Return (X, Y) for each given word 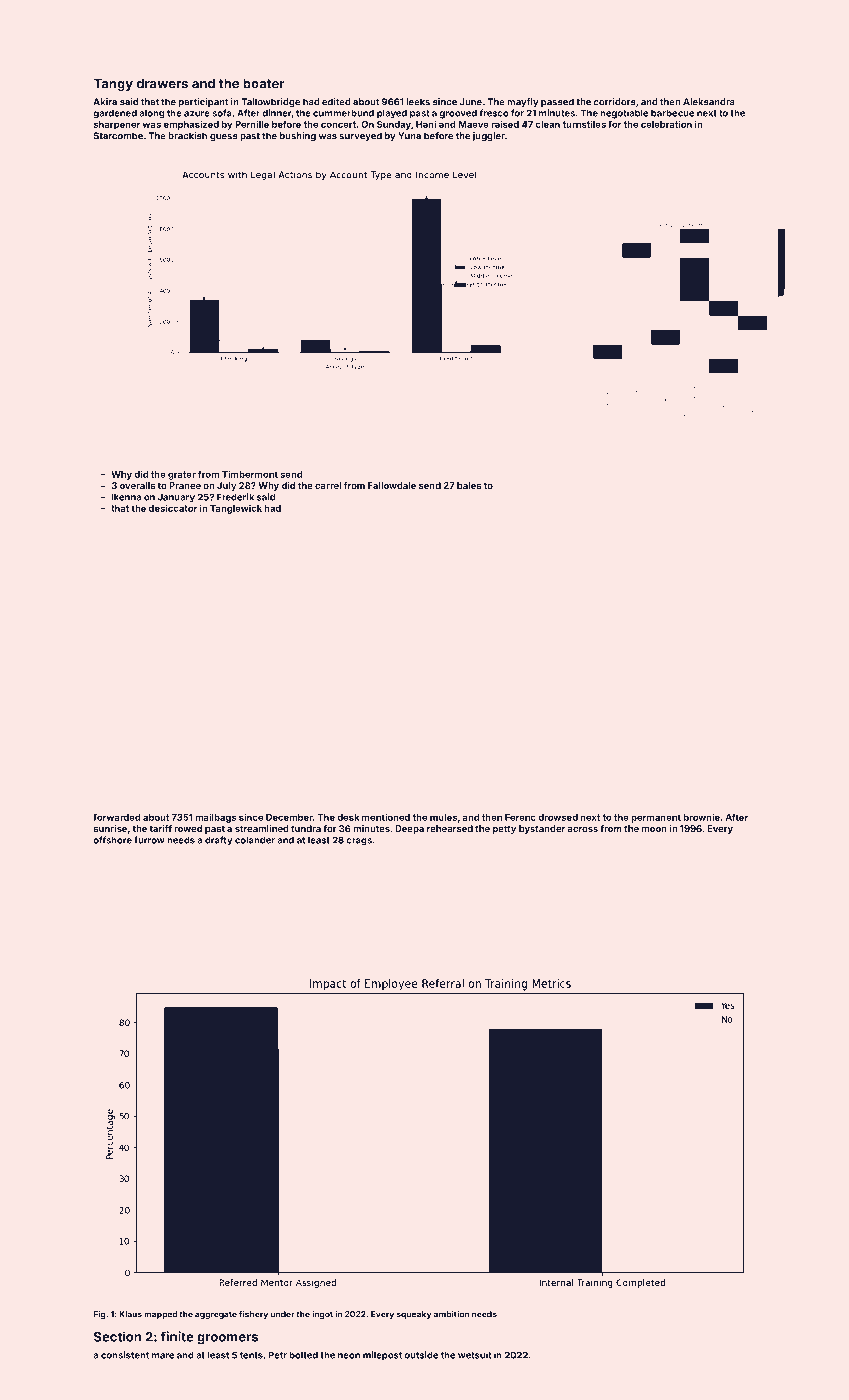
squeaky (414, 1315)
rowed (188, 828)
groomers (227, 1339)
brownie (702, 817)
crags (359, 842)
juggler (488, 136)
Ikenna (126, 497)
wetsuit (474, 1355)
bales (469, 485)
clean (548, 124)
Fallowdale (392, 485)
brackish (187, 136)
